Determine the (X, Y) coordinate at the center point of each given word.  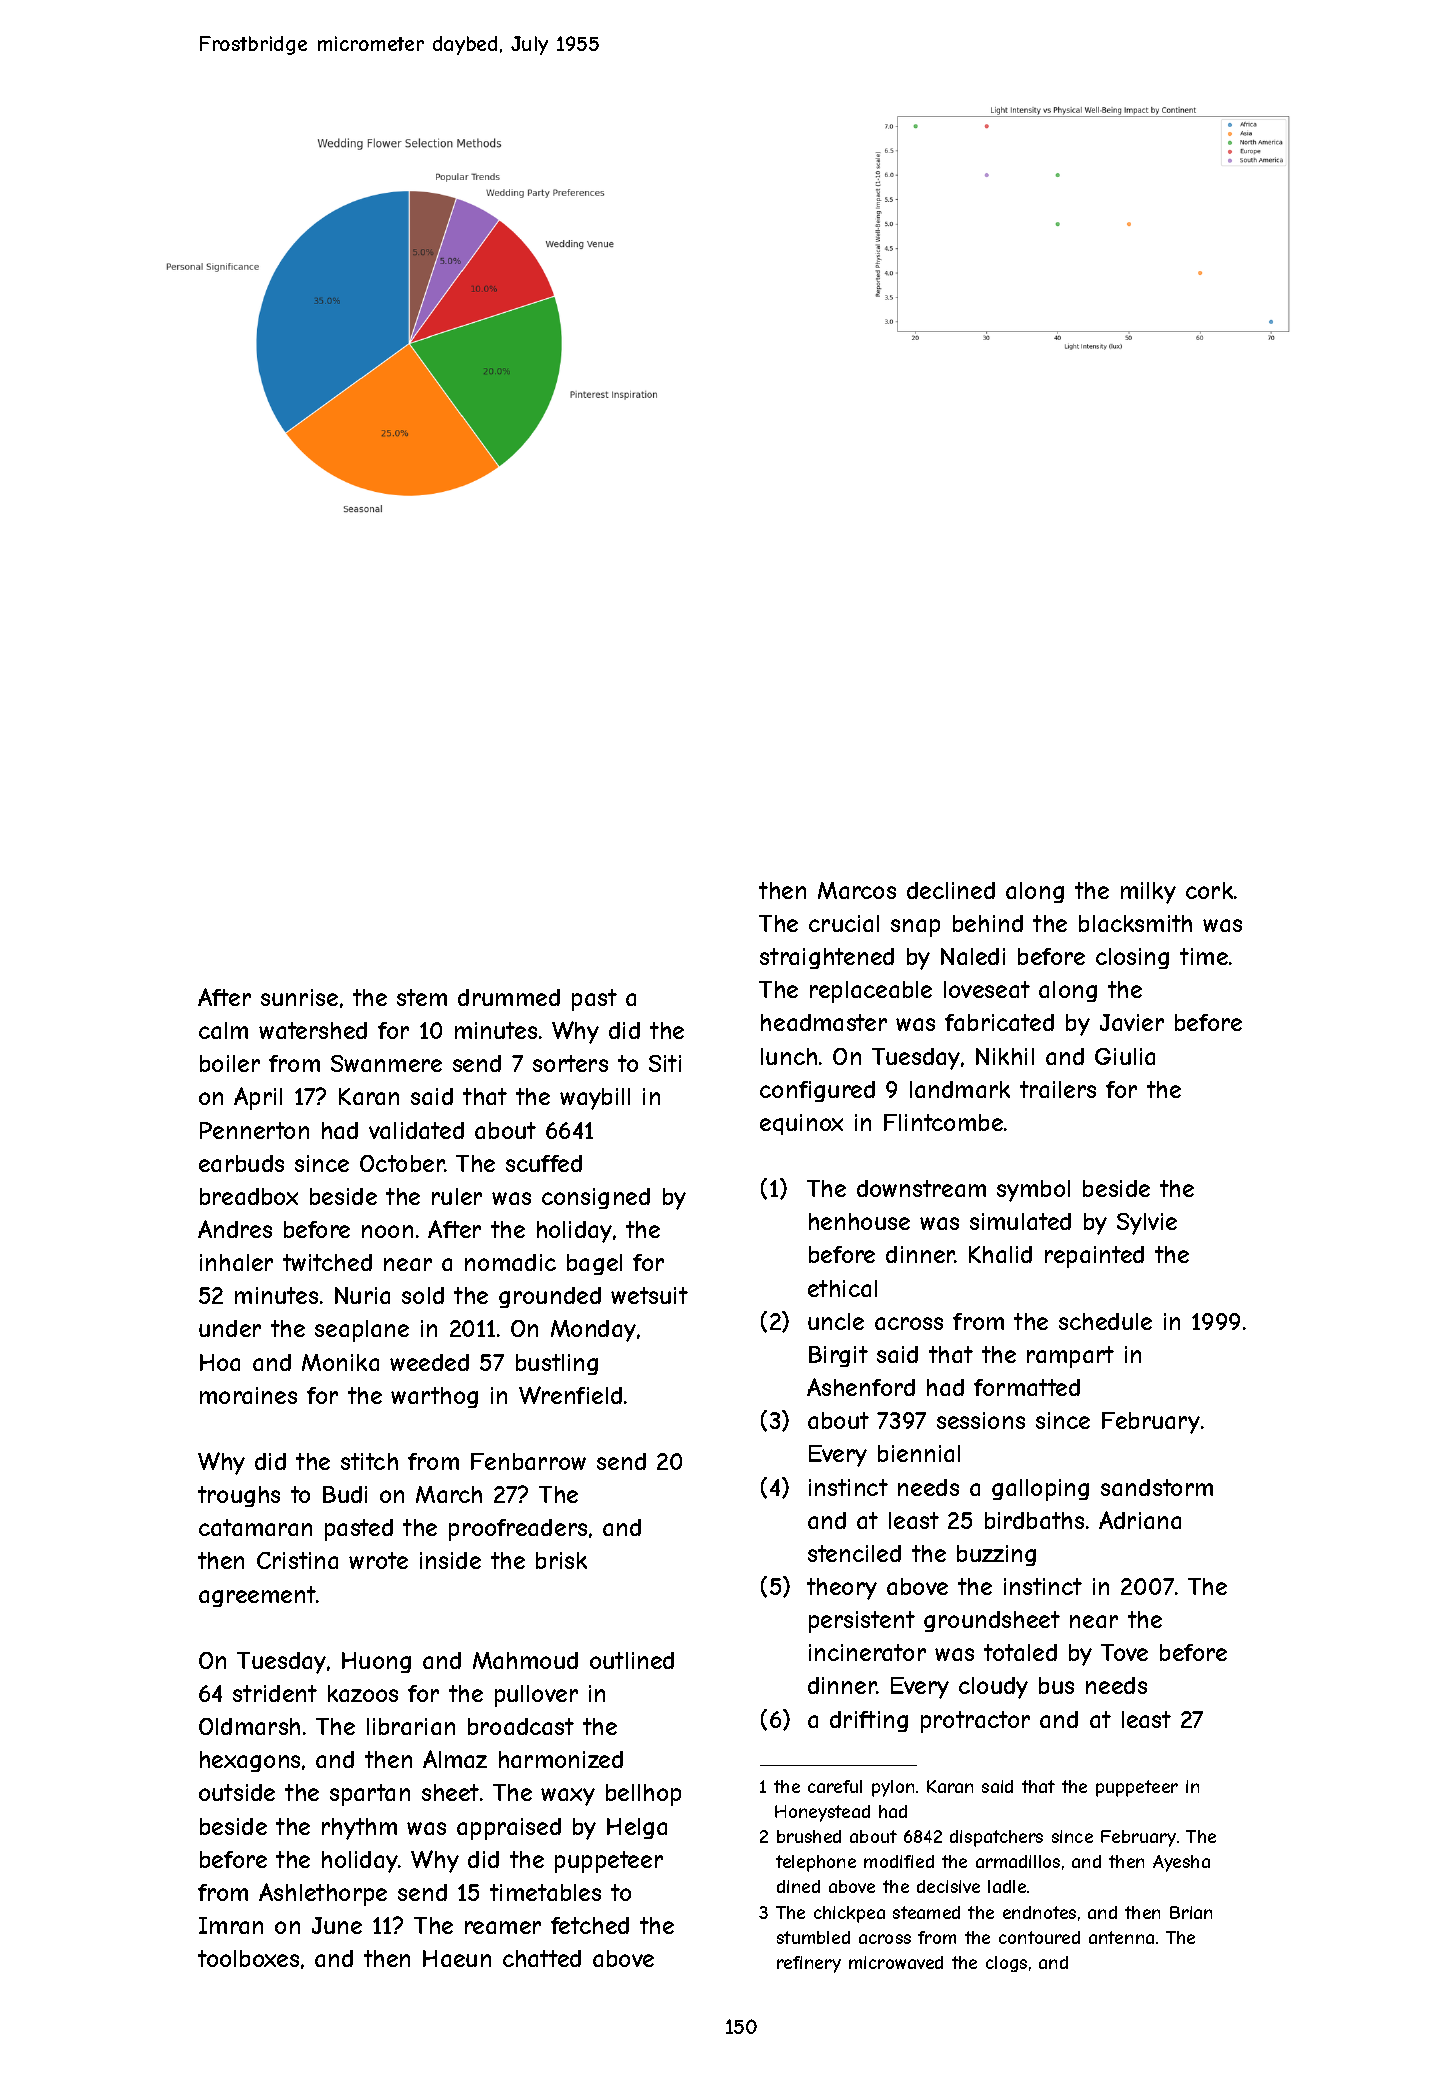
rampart (1070, 1357)
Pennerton (254, 1130)
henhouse (859, 1221)
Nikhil (1005, 1056)
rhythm (359, 1829)
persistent (862, 1622)
